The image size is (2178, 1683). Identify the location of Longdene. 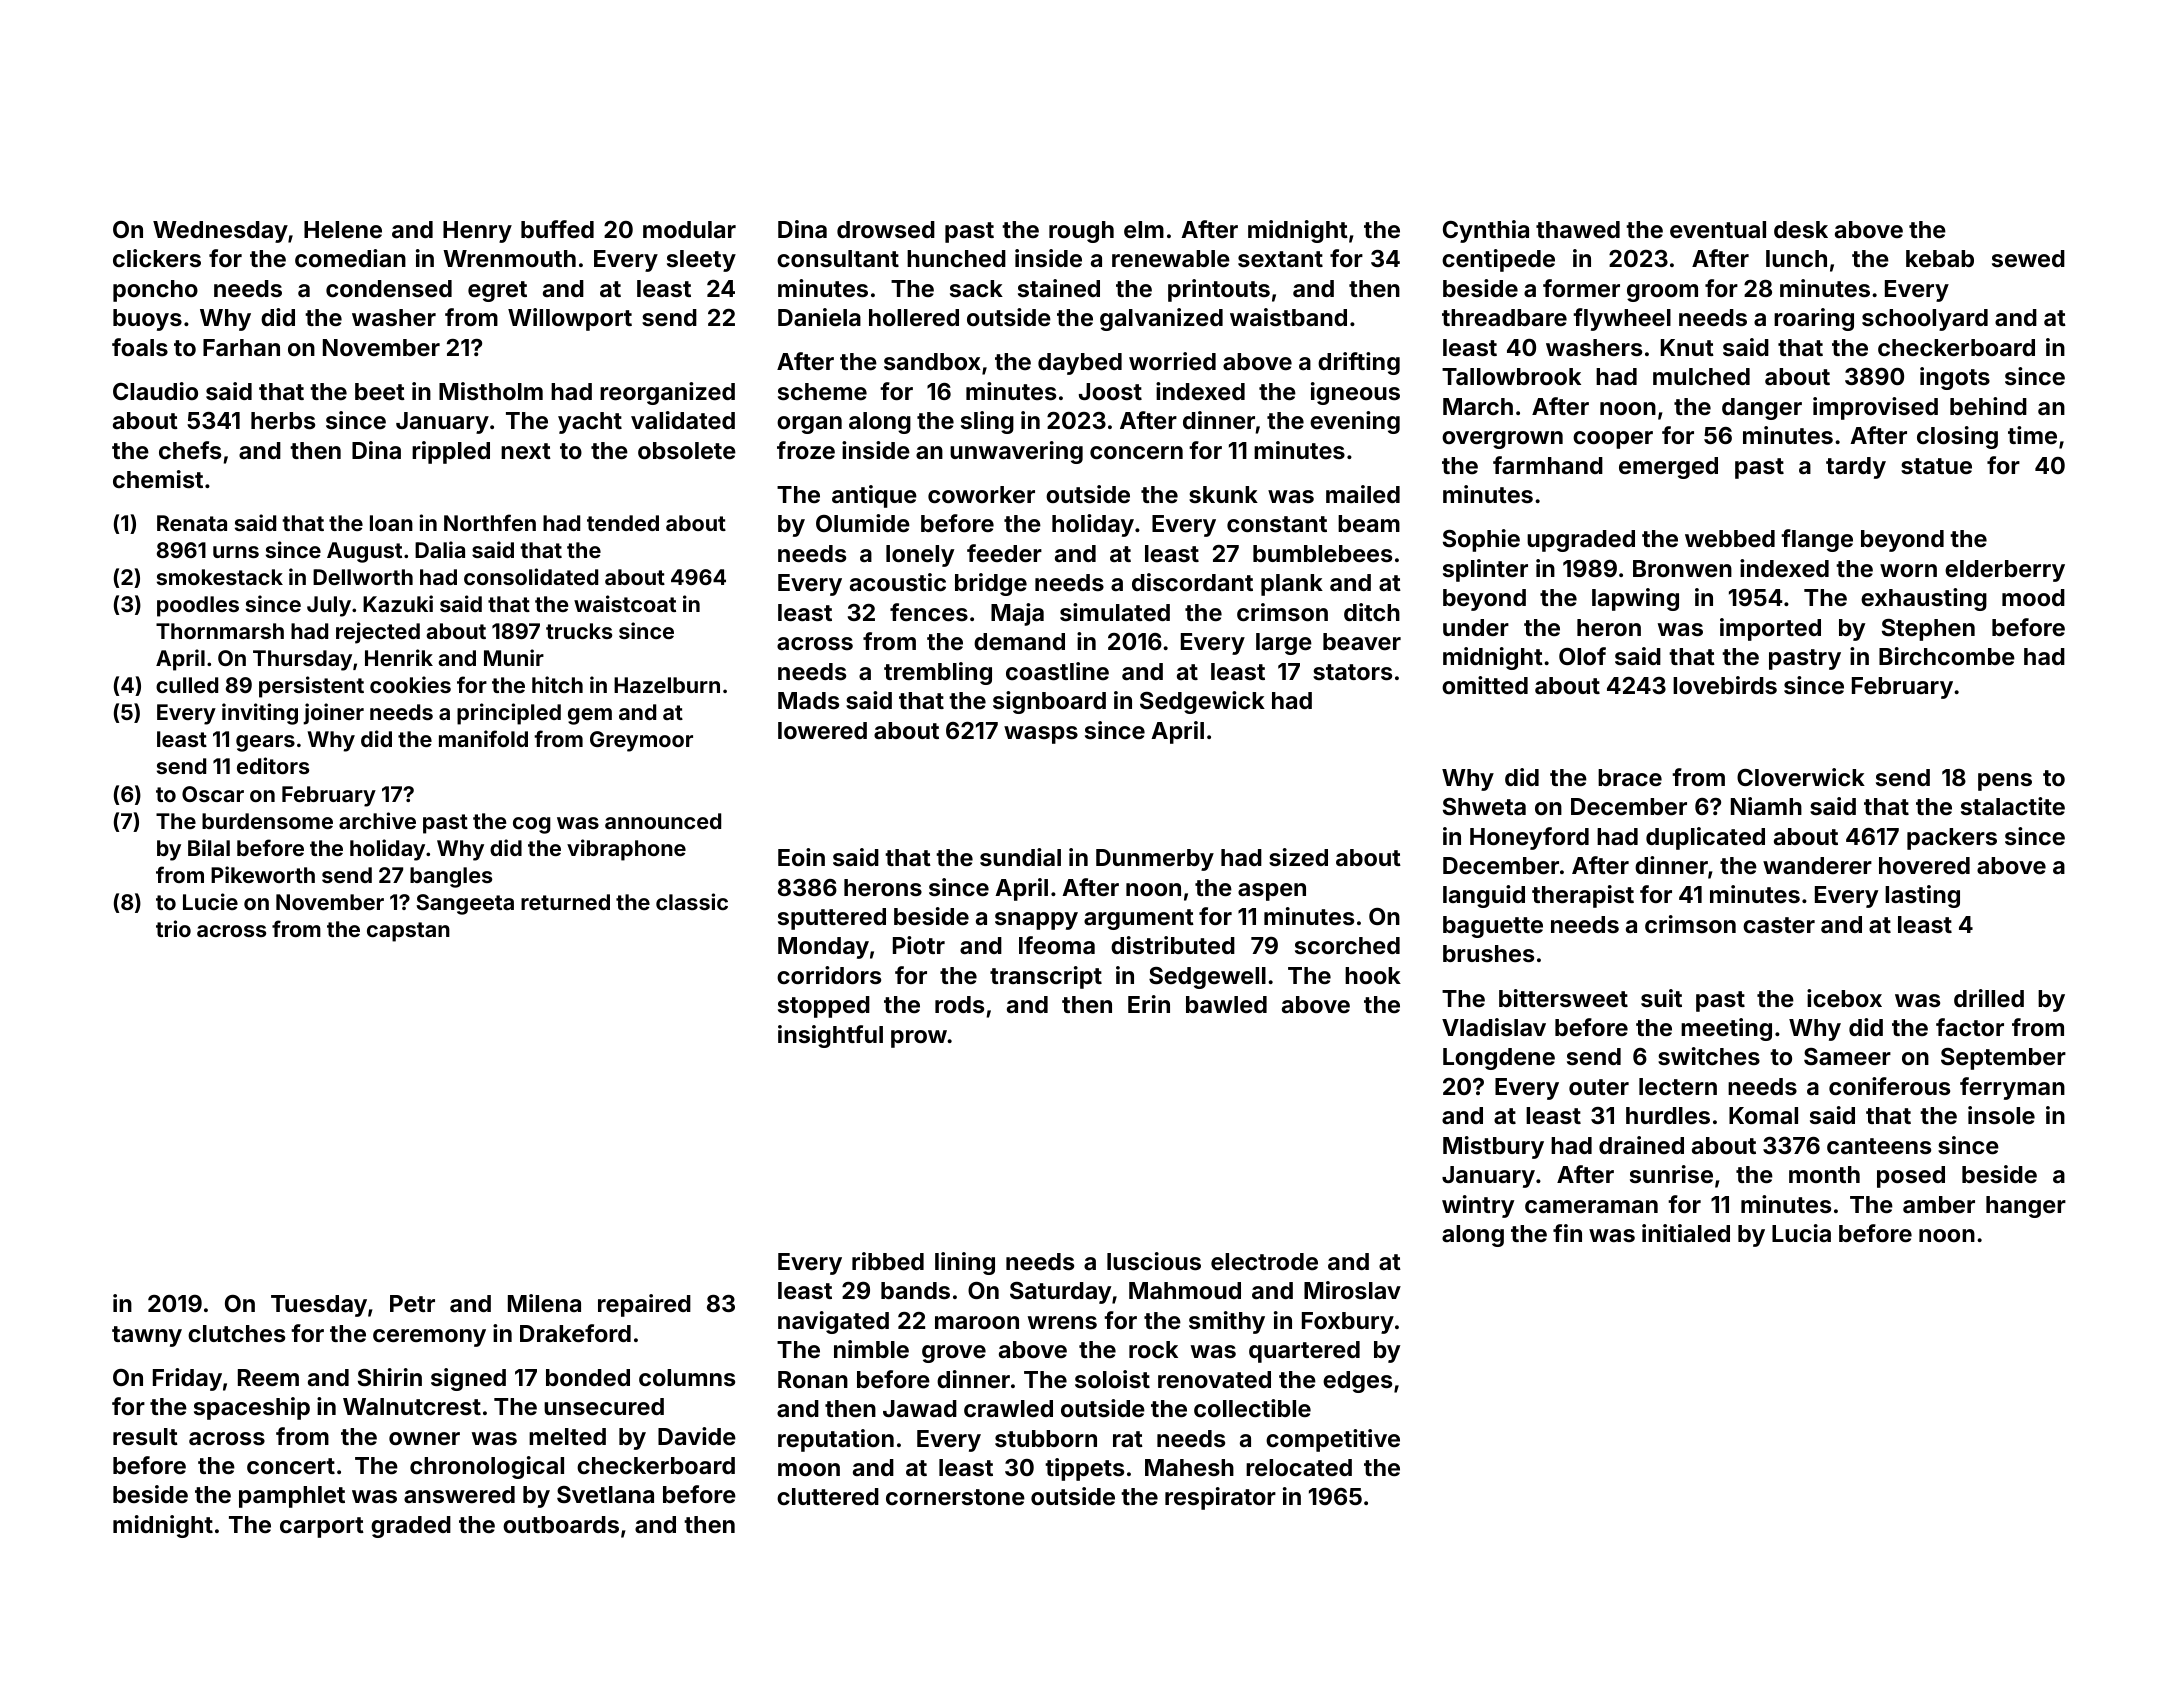
(1499, 1059).
